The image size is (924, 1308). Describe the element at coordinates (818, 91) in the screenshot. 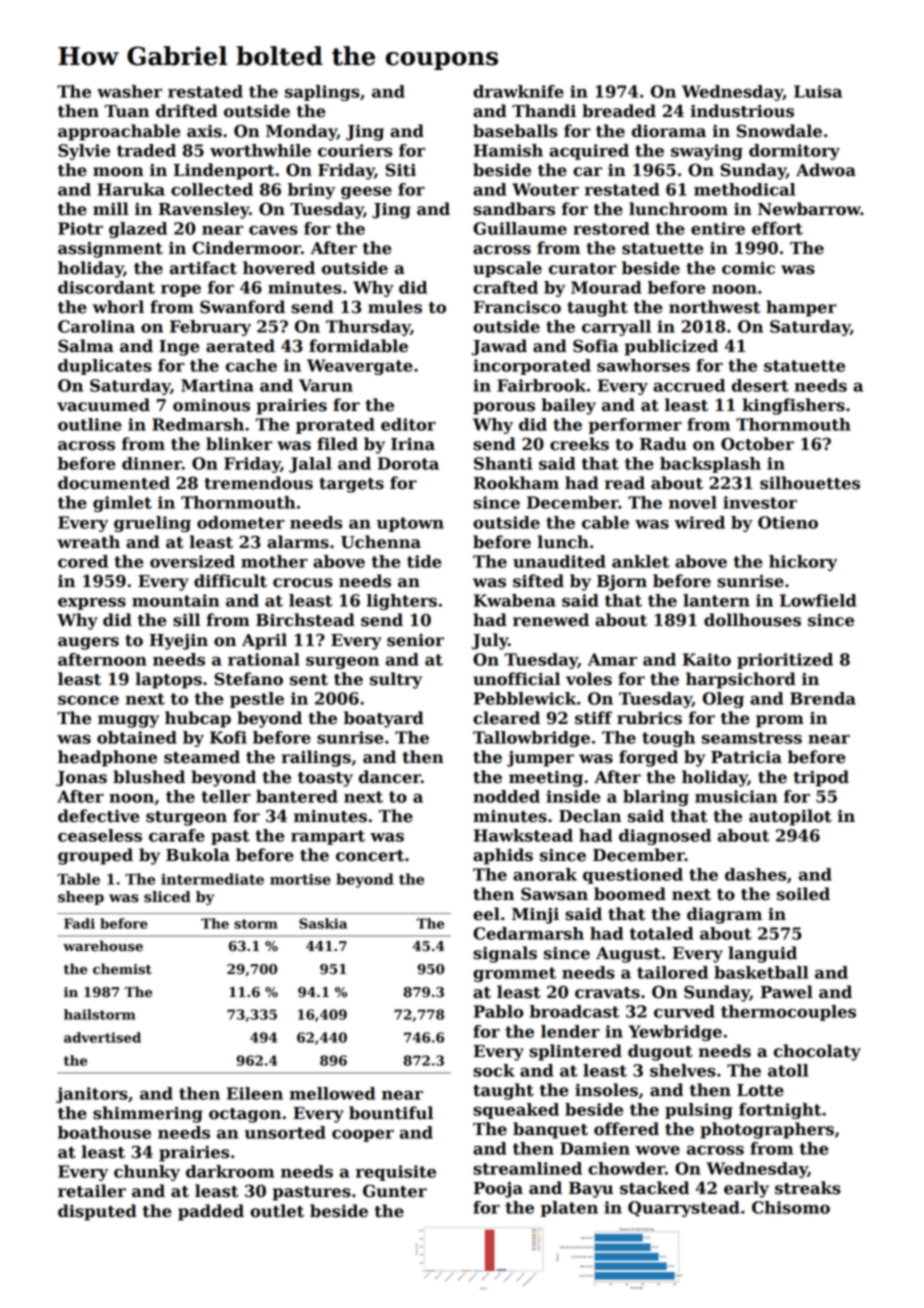

I see `Luisa` at that location.
